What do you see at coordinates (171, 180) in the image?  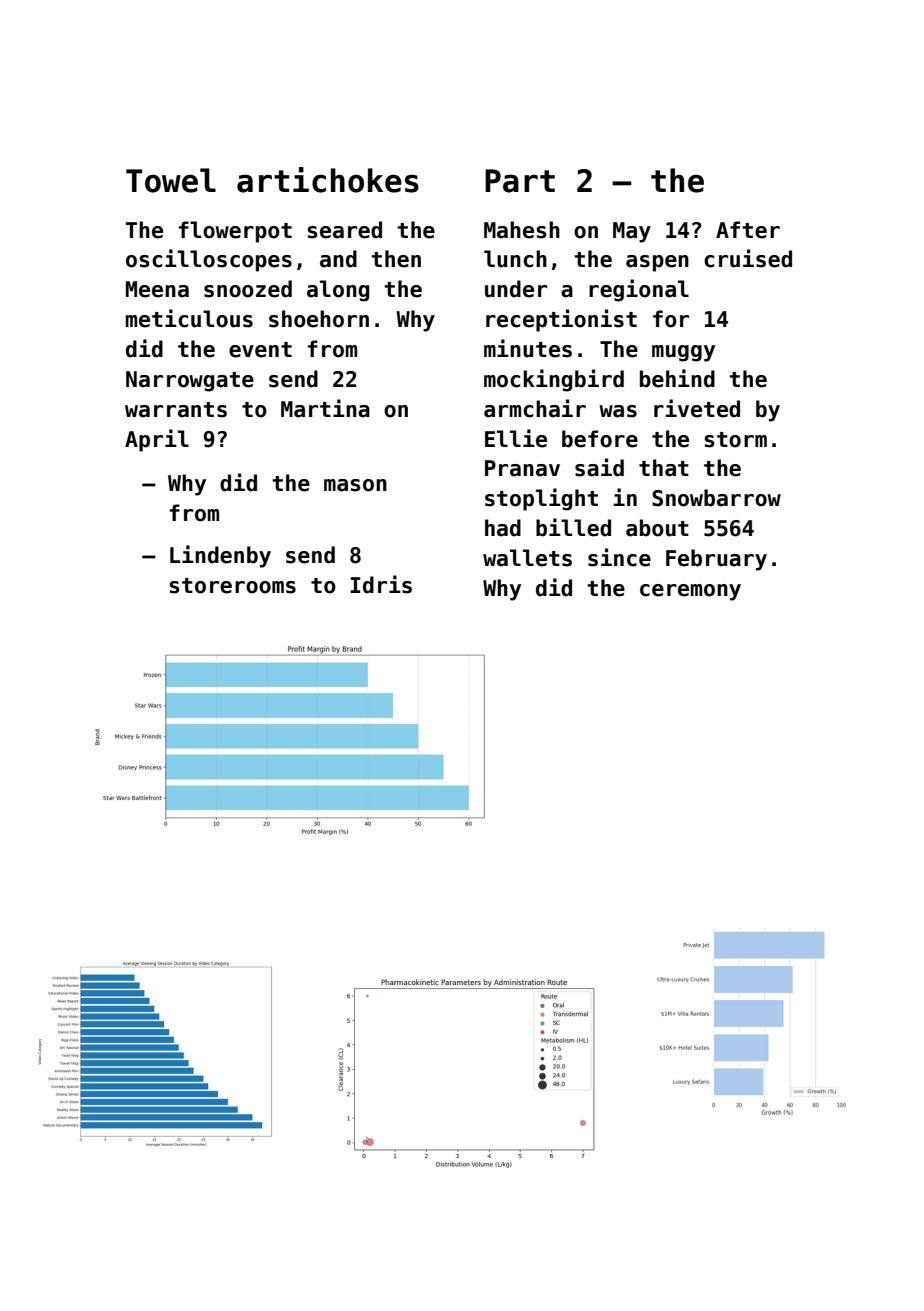 I see `Towel` at bounding box center [171, 180].
